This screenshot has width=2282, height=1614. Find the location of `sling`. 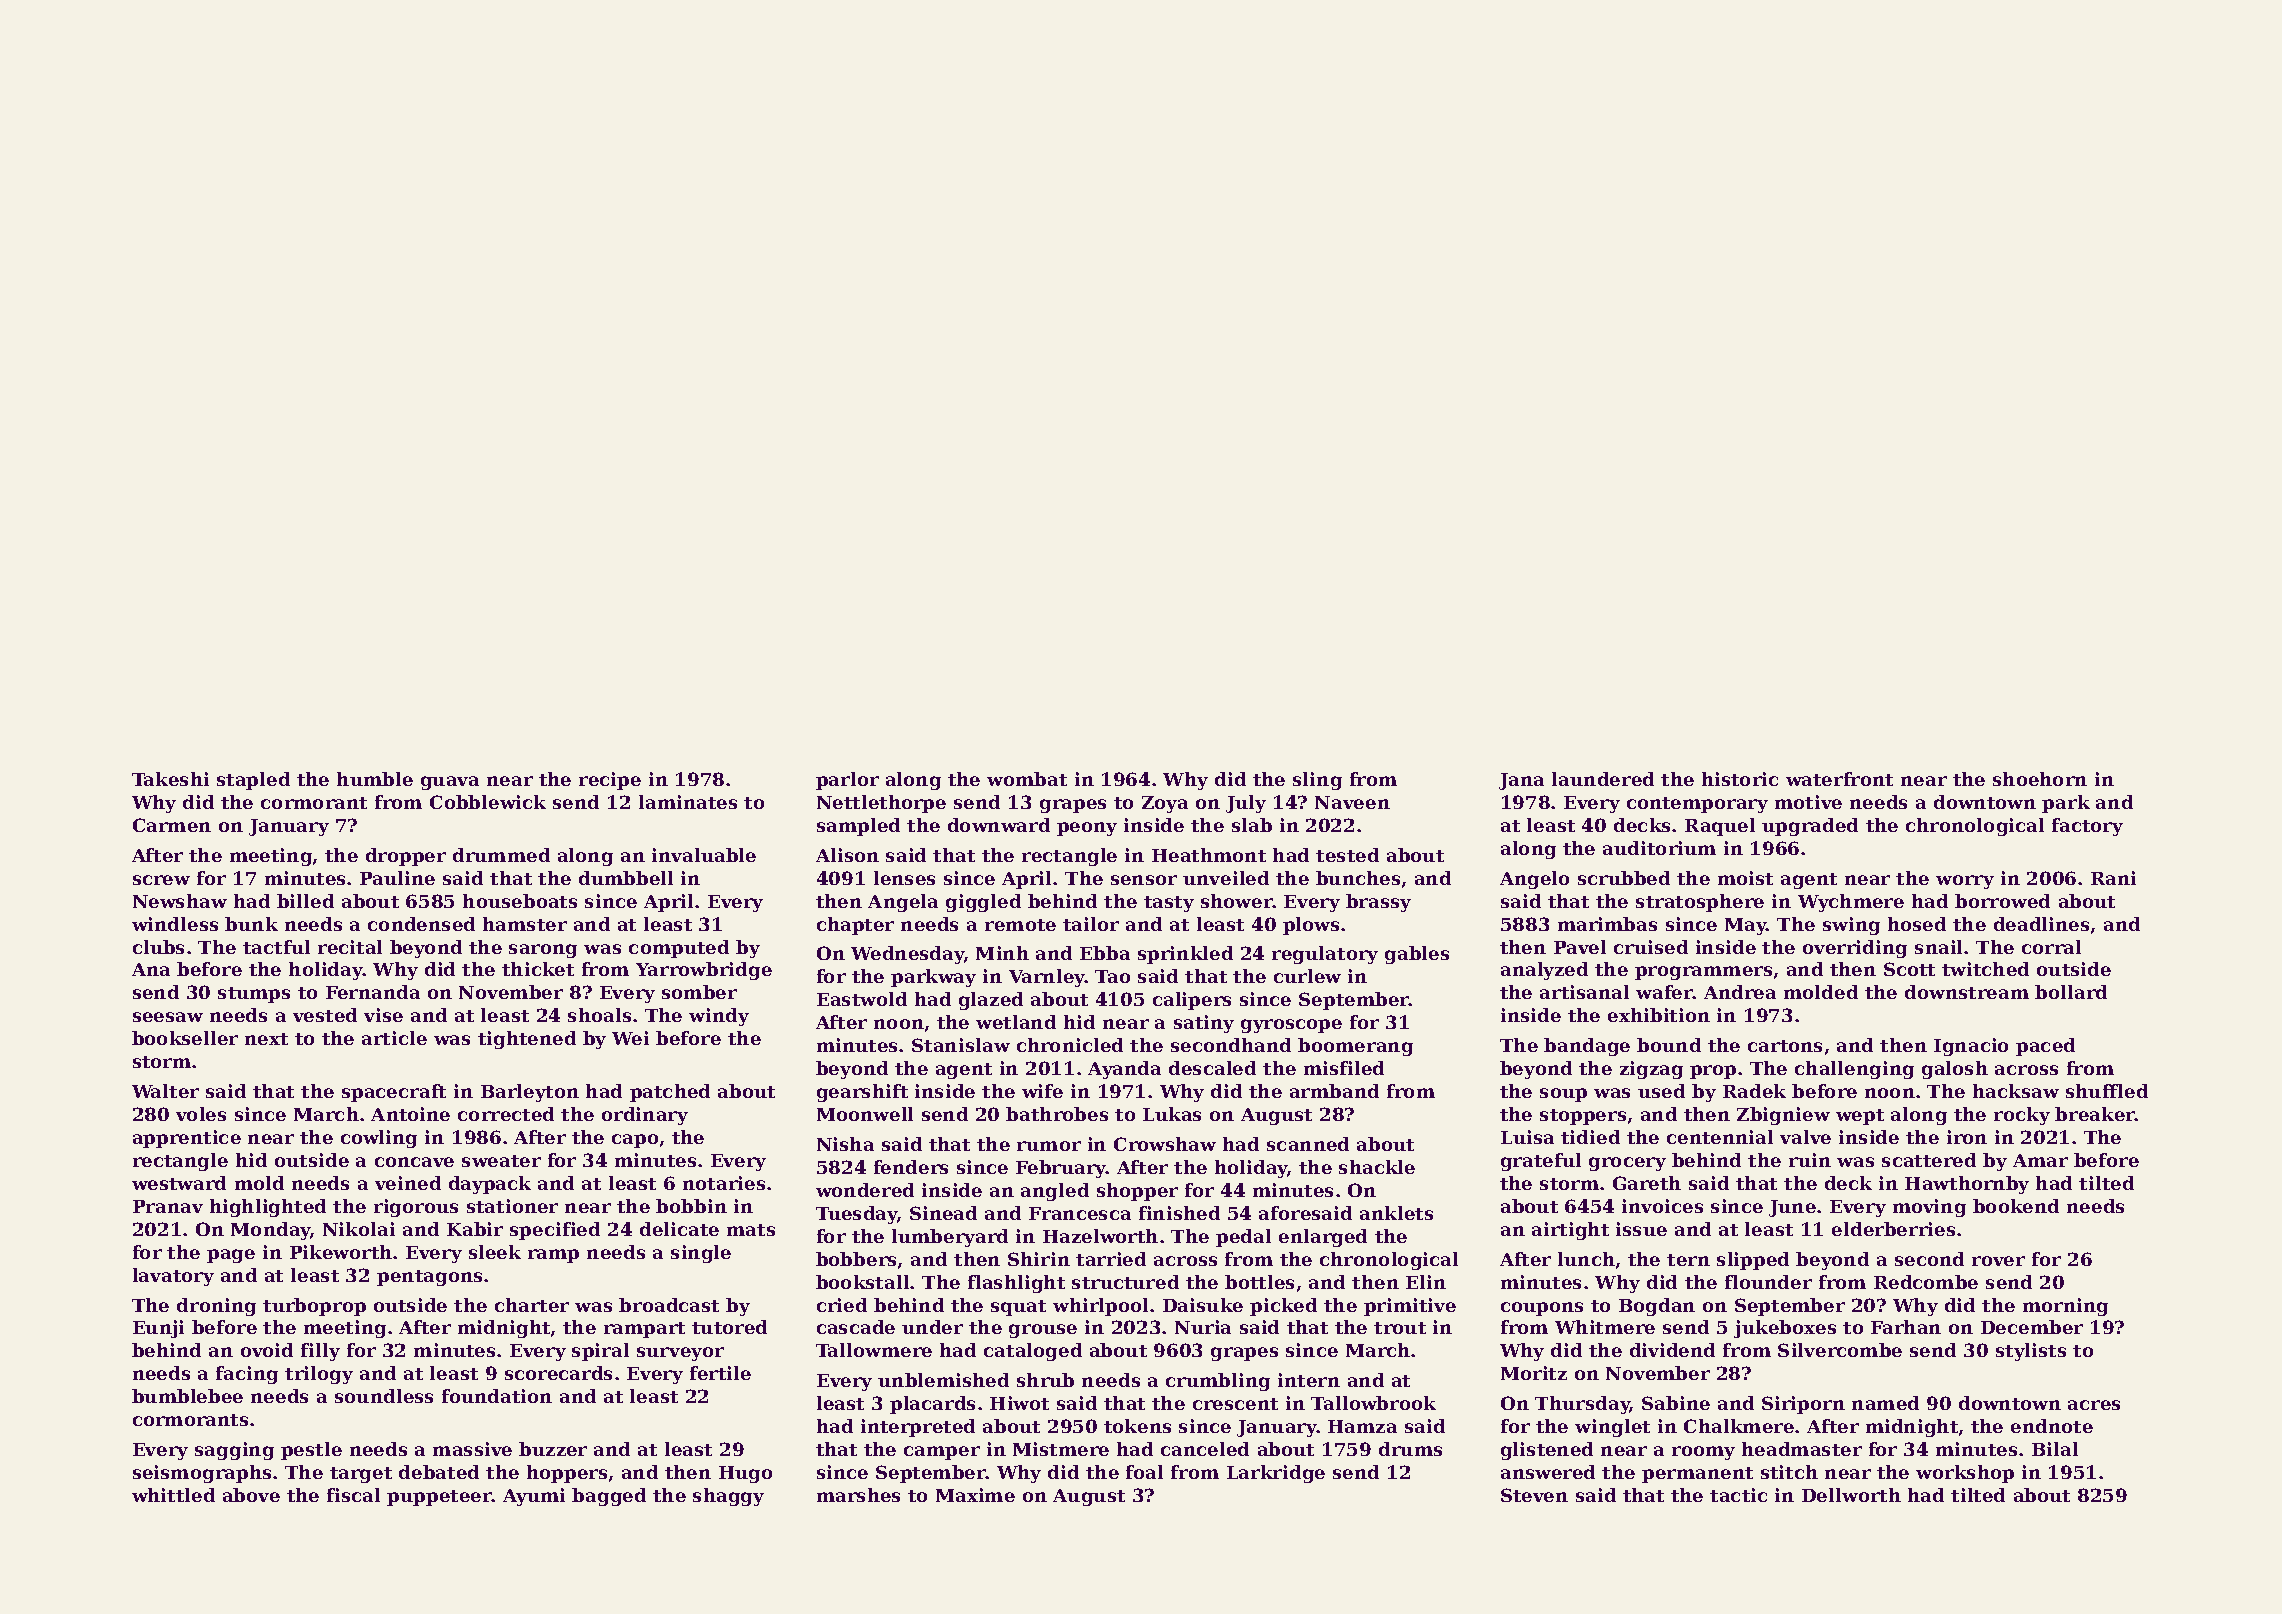

sling is located at coordinates (1317, 781).
